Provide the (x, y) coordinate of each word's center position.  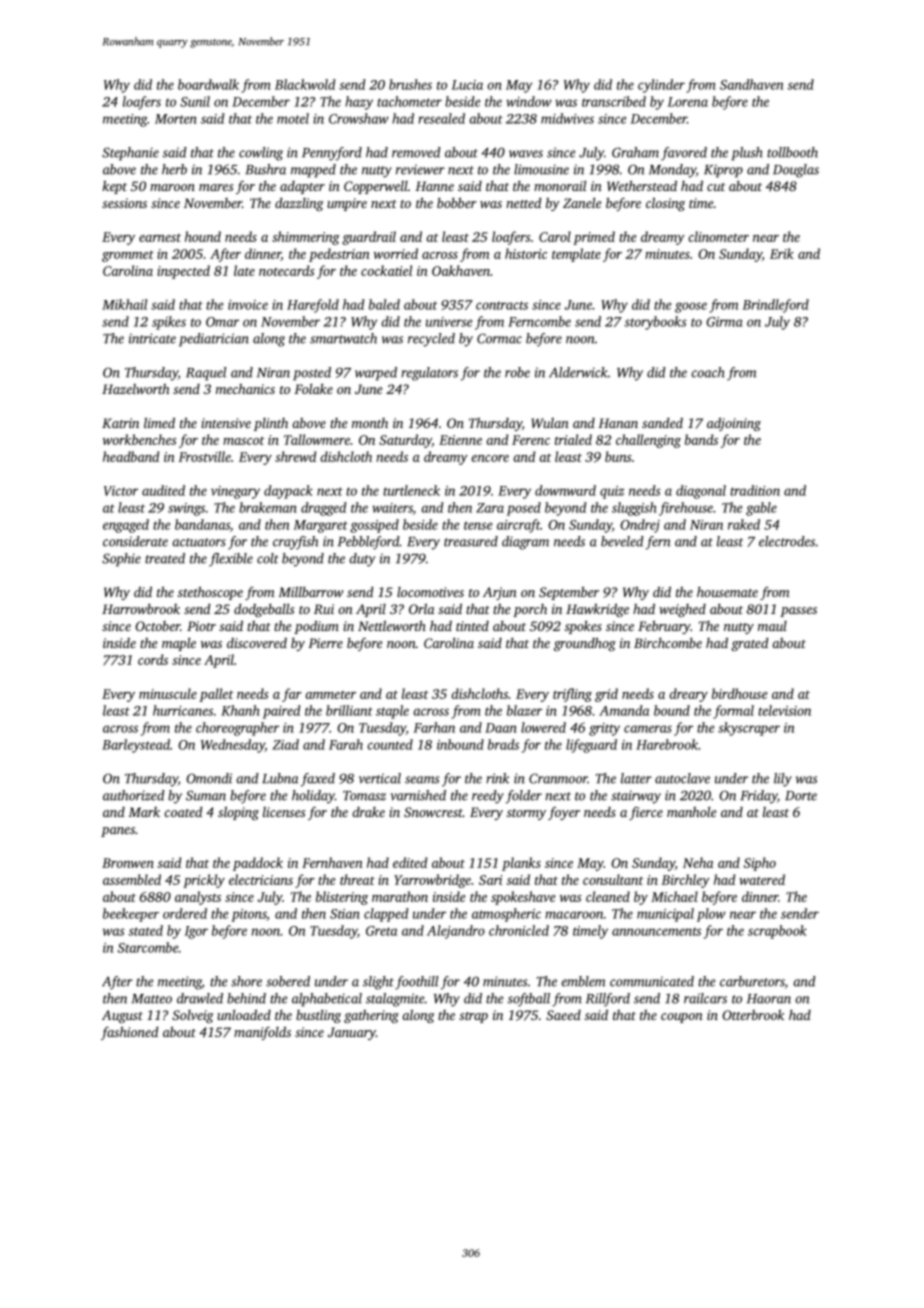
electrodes (787, 541)
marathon (400, 896)
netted (523, 203)
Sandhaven (751, 84)
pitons (249, 915)
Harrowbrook (141, 609)
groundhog (585, 644)
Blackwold (305, 84)
